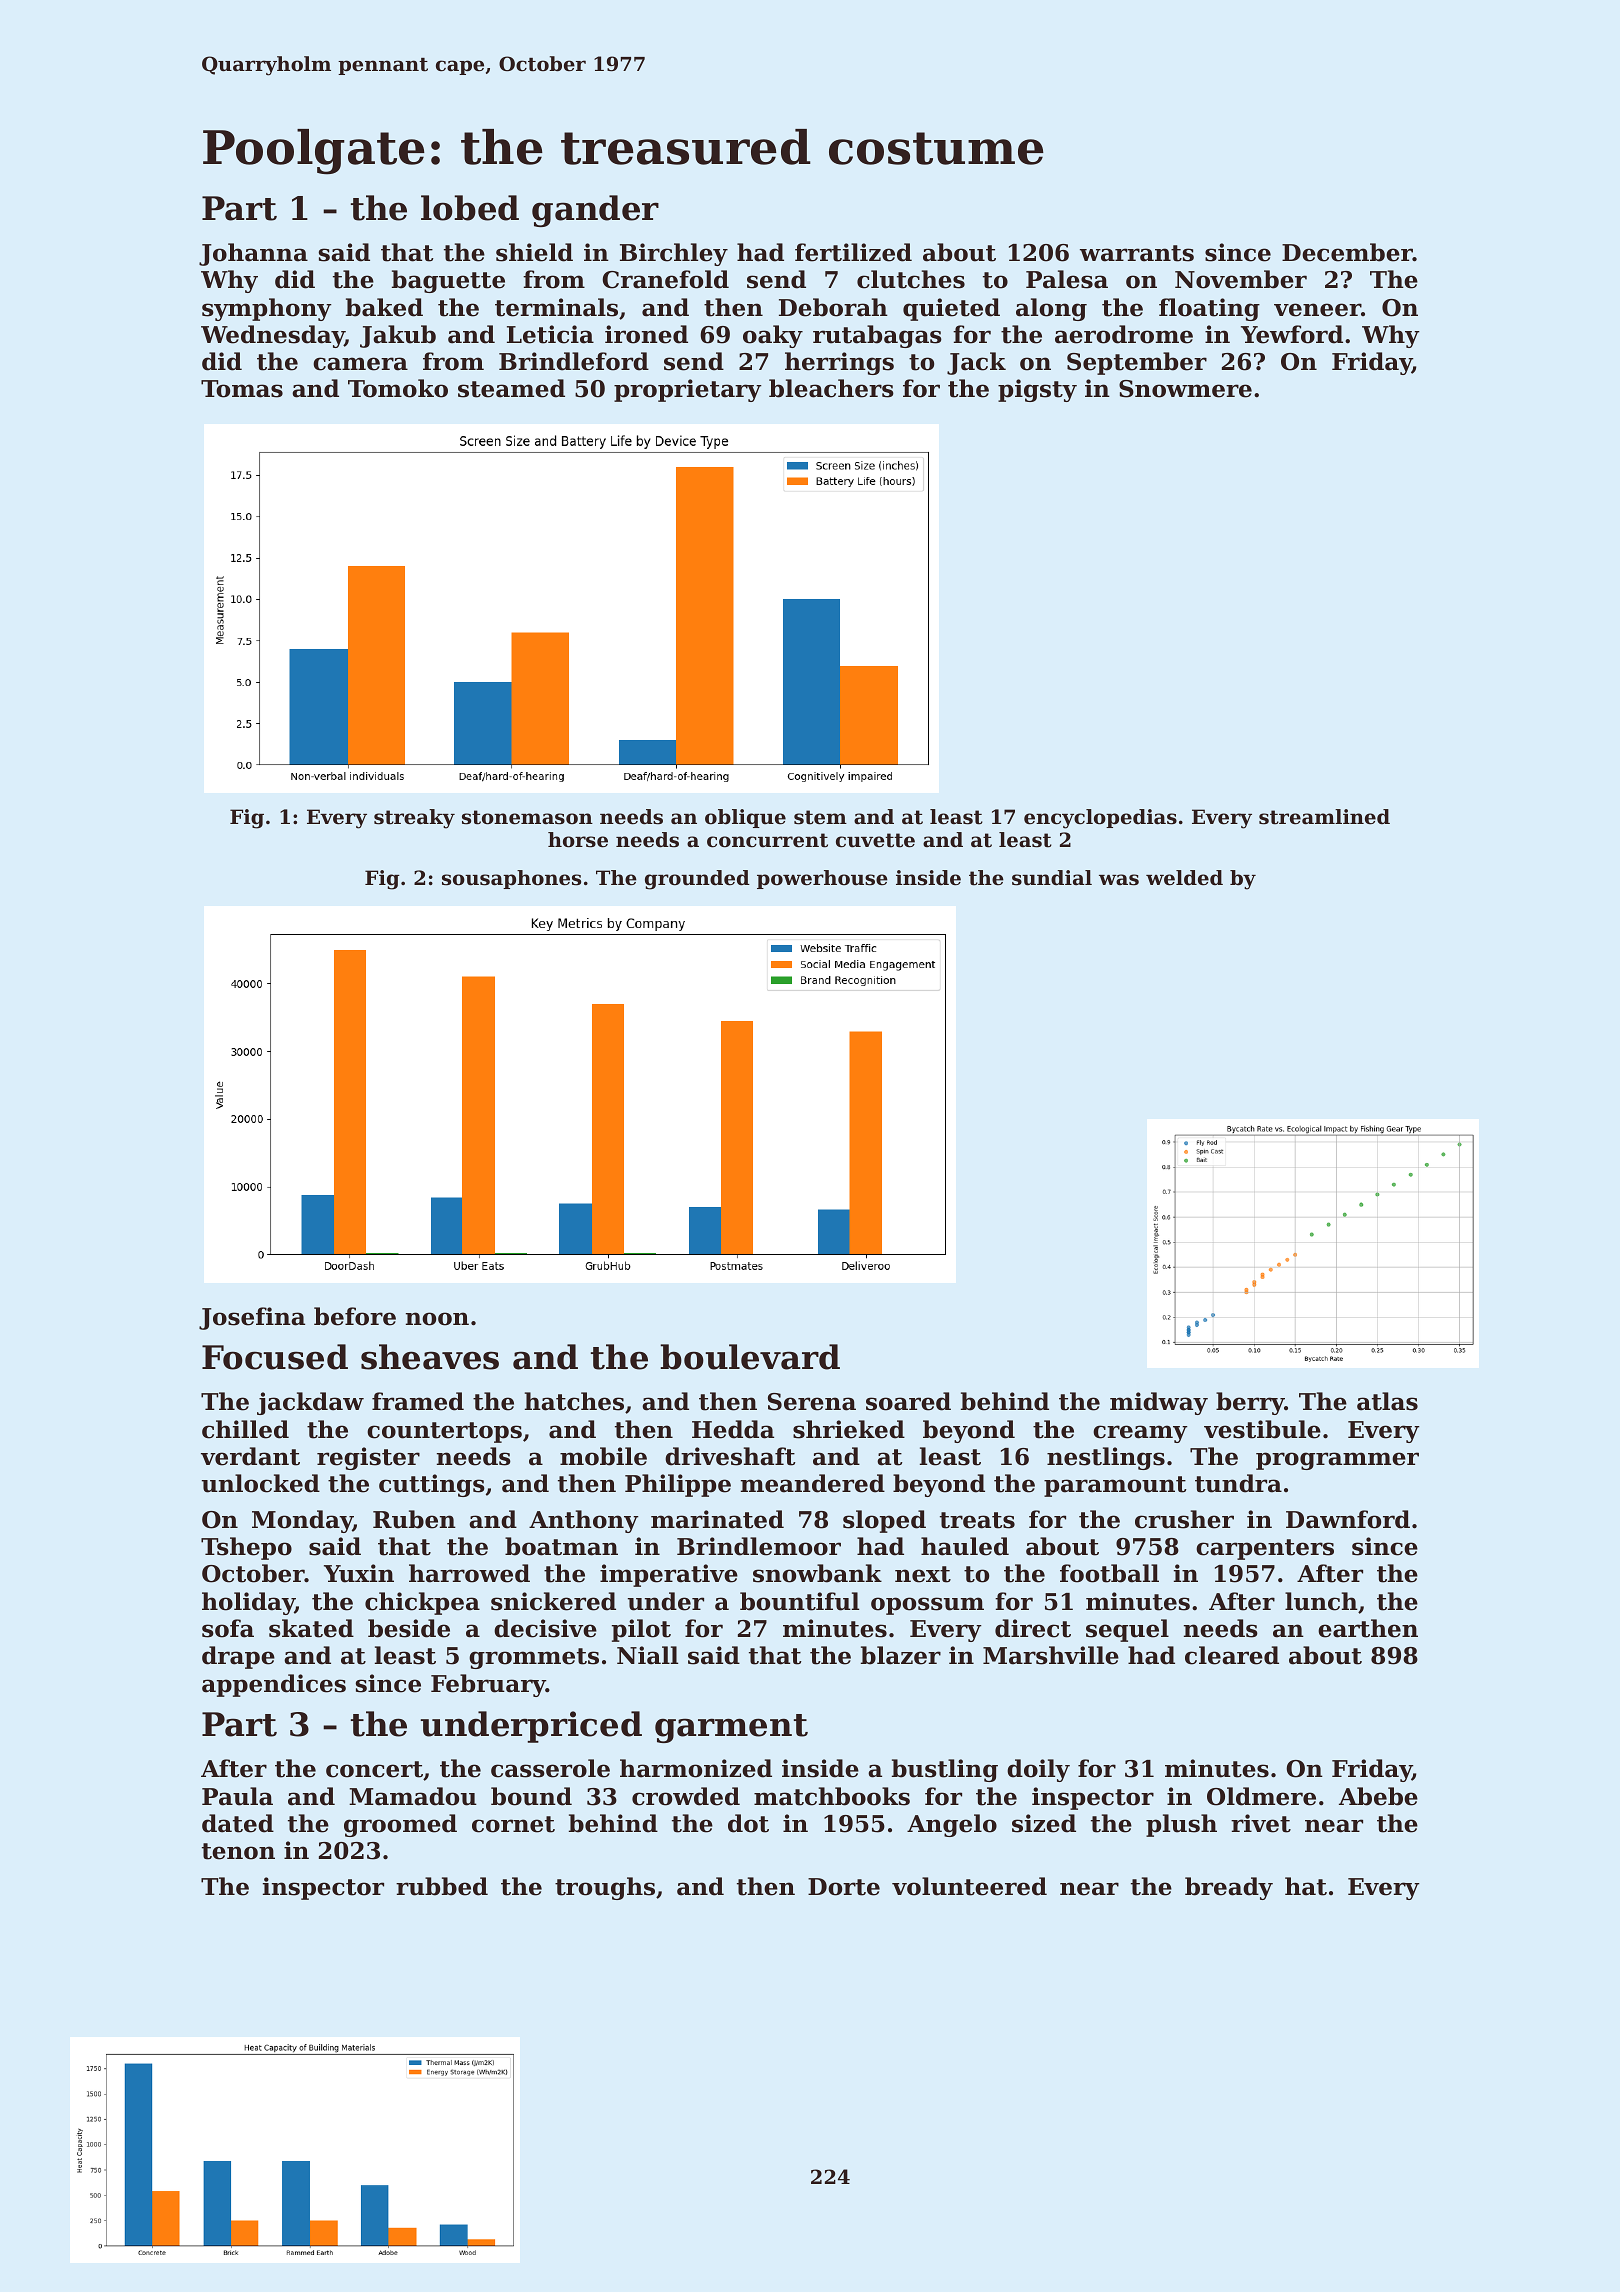 The height and width of the document is (2292, 1620). Describe the element at coordinates (678, 1485) in the document. I see `Philippe` at that location.
